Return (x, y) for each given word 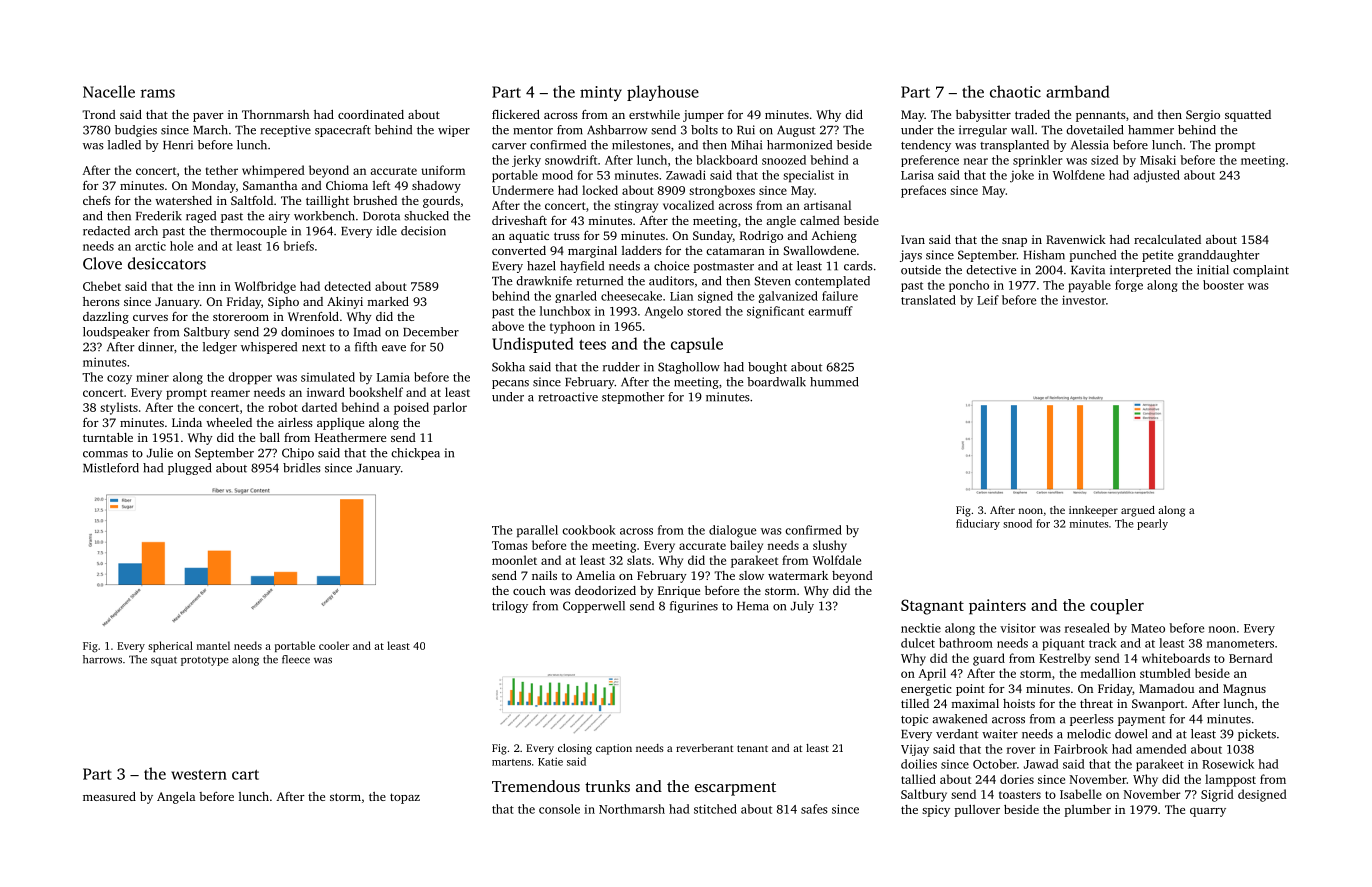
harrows (102, 659)
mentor (533, 131)
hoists (1019, 703)
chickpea (415, 454)
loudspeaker (116, 333)
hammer (1151, 130)
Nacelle (109, 91)
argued (1138, 511)
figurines (694, 607)
